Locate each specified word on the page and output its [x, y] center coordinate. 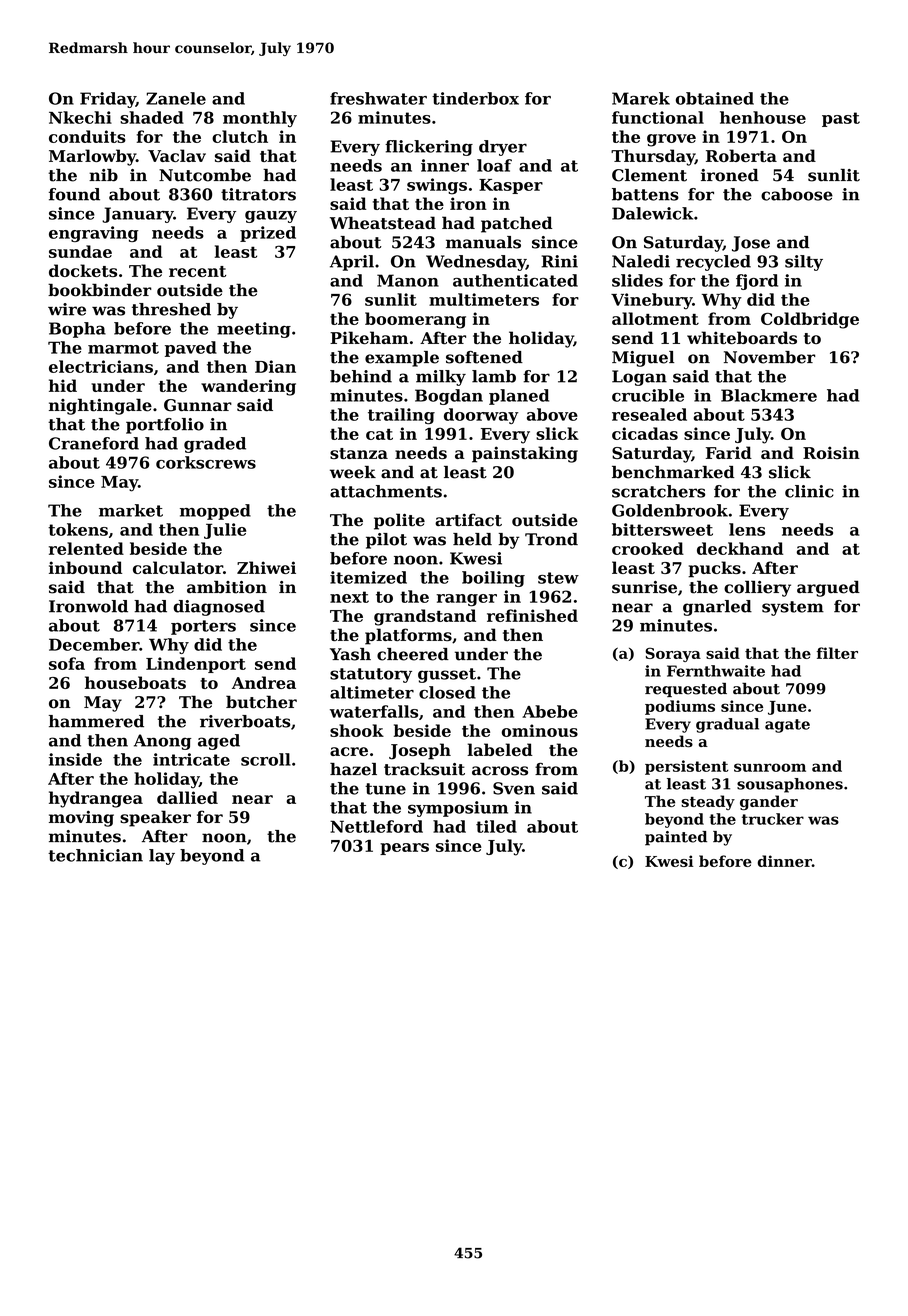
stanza [359, 453]
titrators [258, 194]
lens [747, 529]
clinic [809, 491]
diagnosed [219, 608]
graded [215, 445]
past [841, 119]
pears [404, 849]
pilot [386, 541]
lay [162, 857]
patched [516, 224]
